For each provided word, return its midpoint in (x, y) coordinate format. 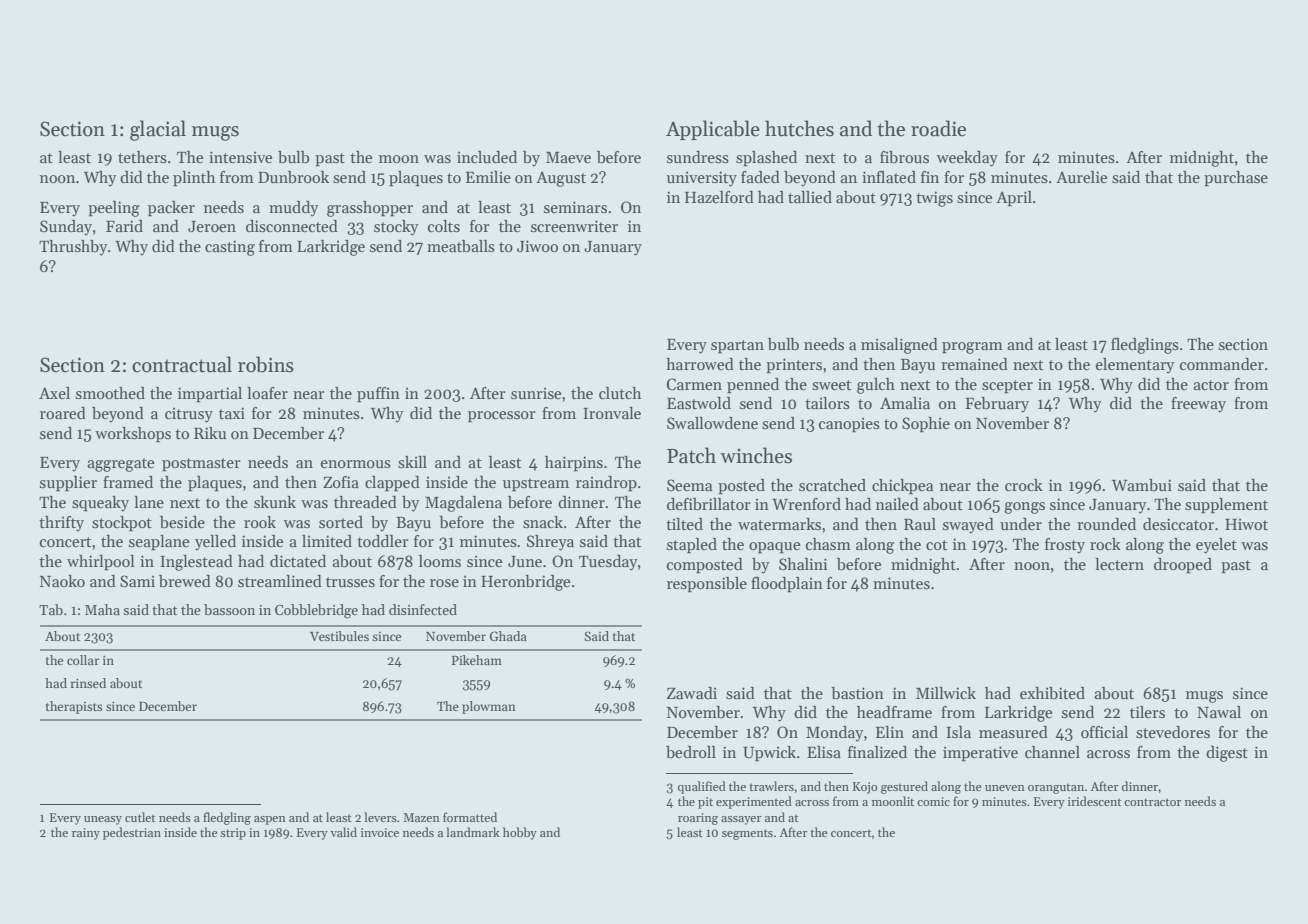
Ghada (508, 636)
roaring (698, 819)
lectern (1119, 564)
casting (230, 248)
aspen (270, 820)
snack (543, 522)
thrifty (61, 524)
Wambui (1142, 485)
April (1014, 199)
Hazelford (719, 197)
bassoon (229, 609)
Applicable (713, 130)
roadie (938, 128)
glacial (158, 130)
